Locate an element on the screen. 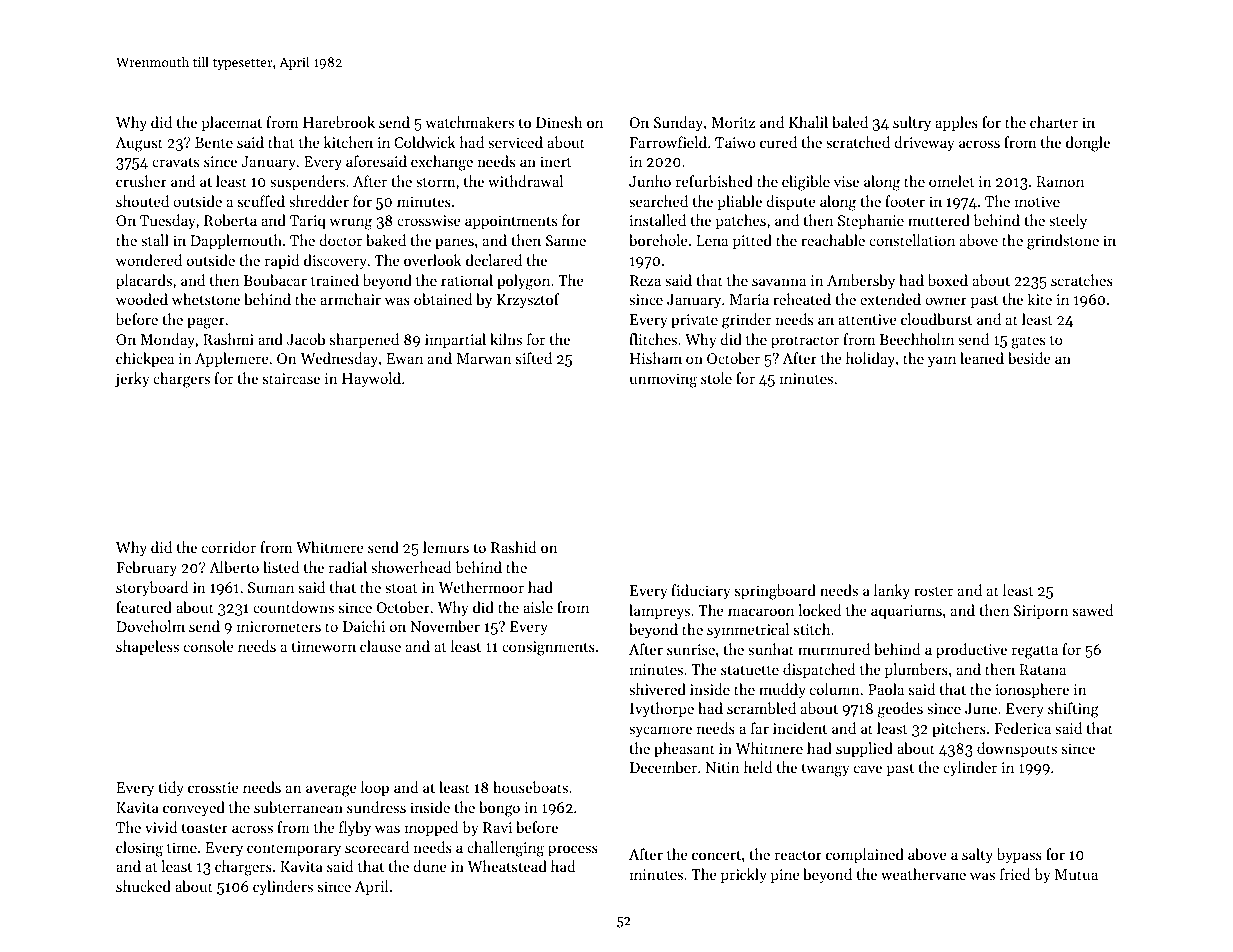  storm is located at coordinates (435, 182).
